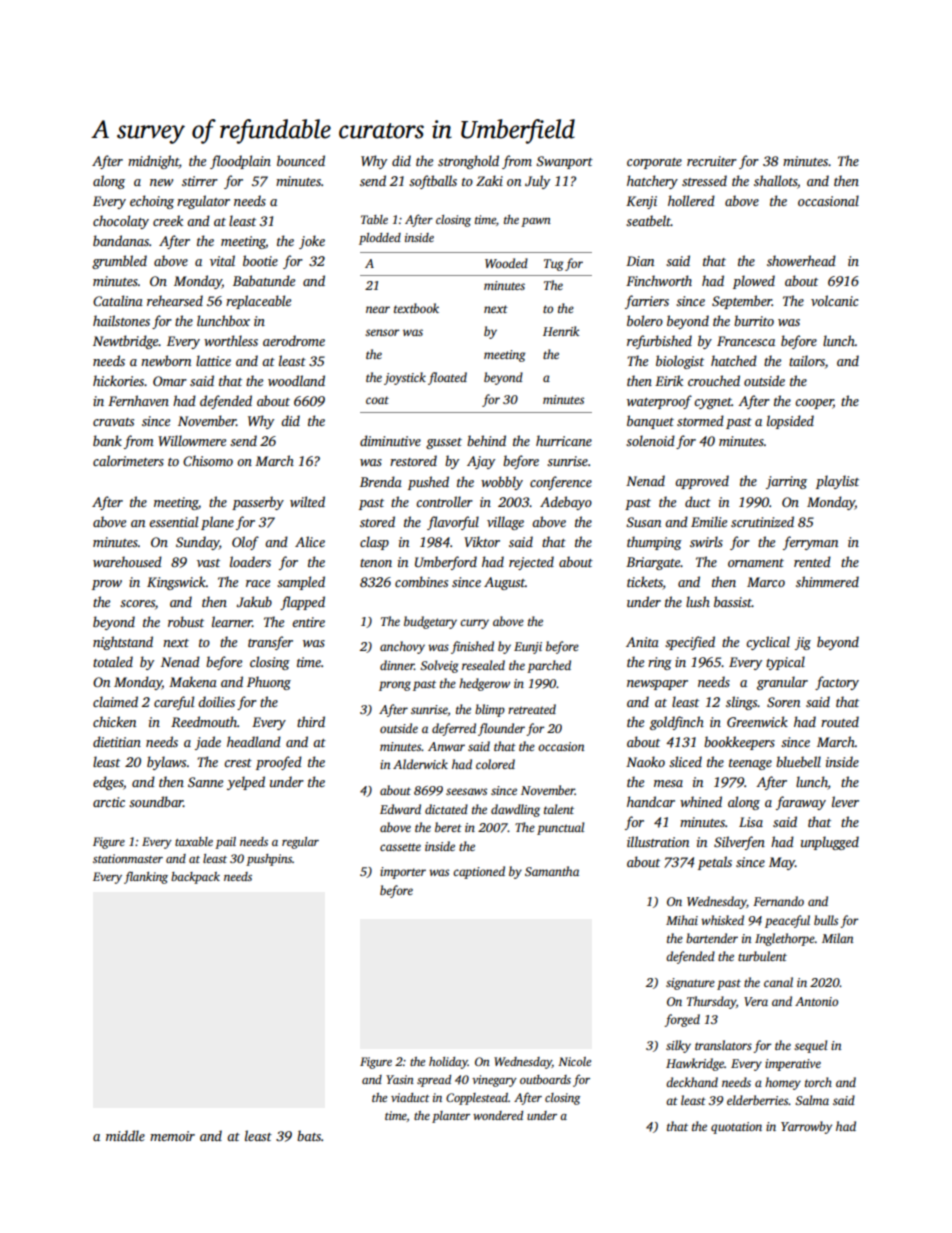 The height and width of the screenshot is (1233, 952). What do you see at coordinates (714, 380) in the screenshot?
I see `crouched` at bounding box center [714, 380].
